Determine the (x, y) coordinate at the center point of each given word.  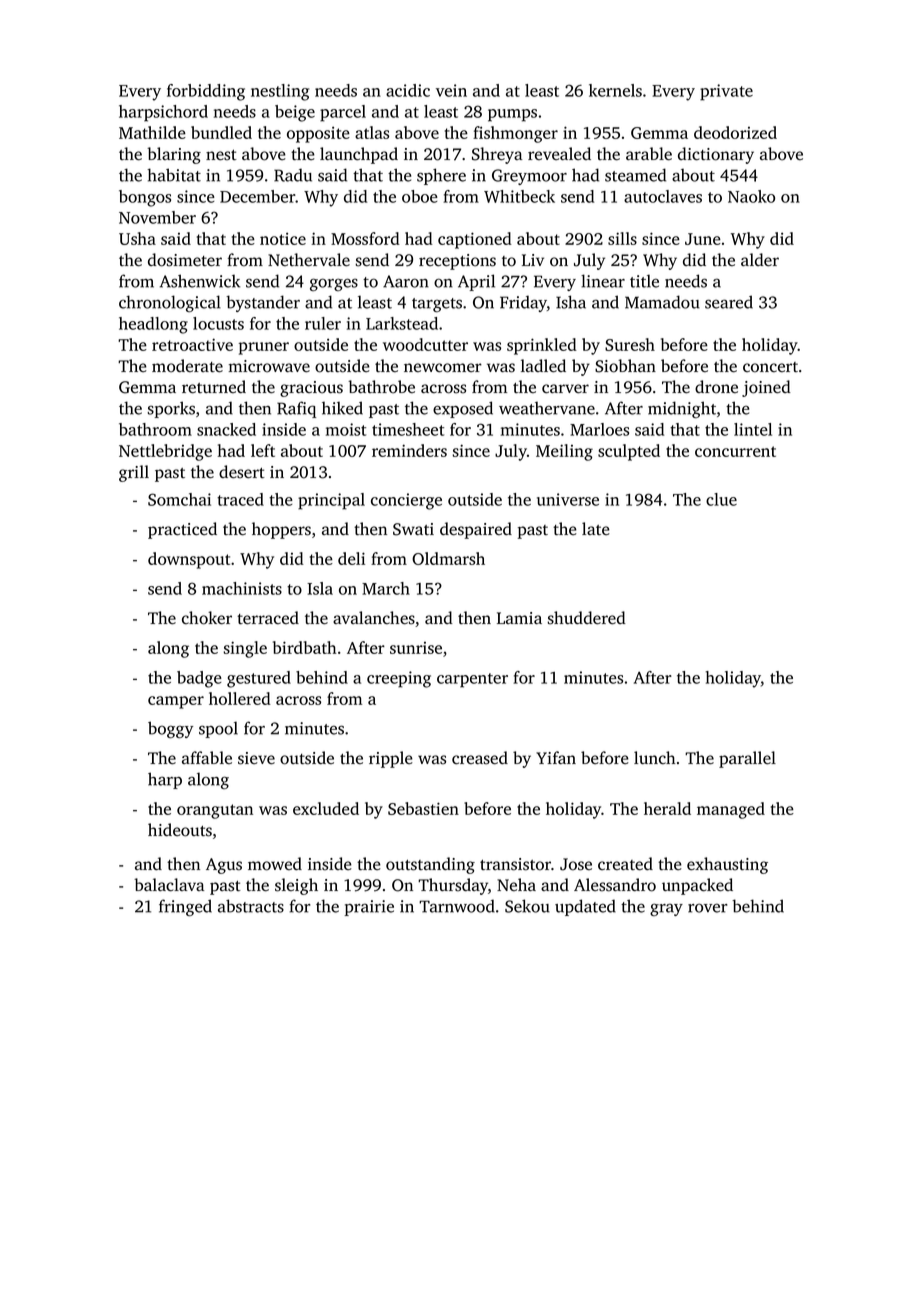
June (703, 239)
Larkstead (402, 323)
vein (451, 90)
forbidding (206, 92)
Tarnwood (457, 906)
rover (708, 908)
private (726, 92)
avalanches (374, 618)
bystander (263, 303)
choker (207, 618)
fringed (185, 907)
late (596, 528)
